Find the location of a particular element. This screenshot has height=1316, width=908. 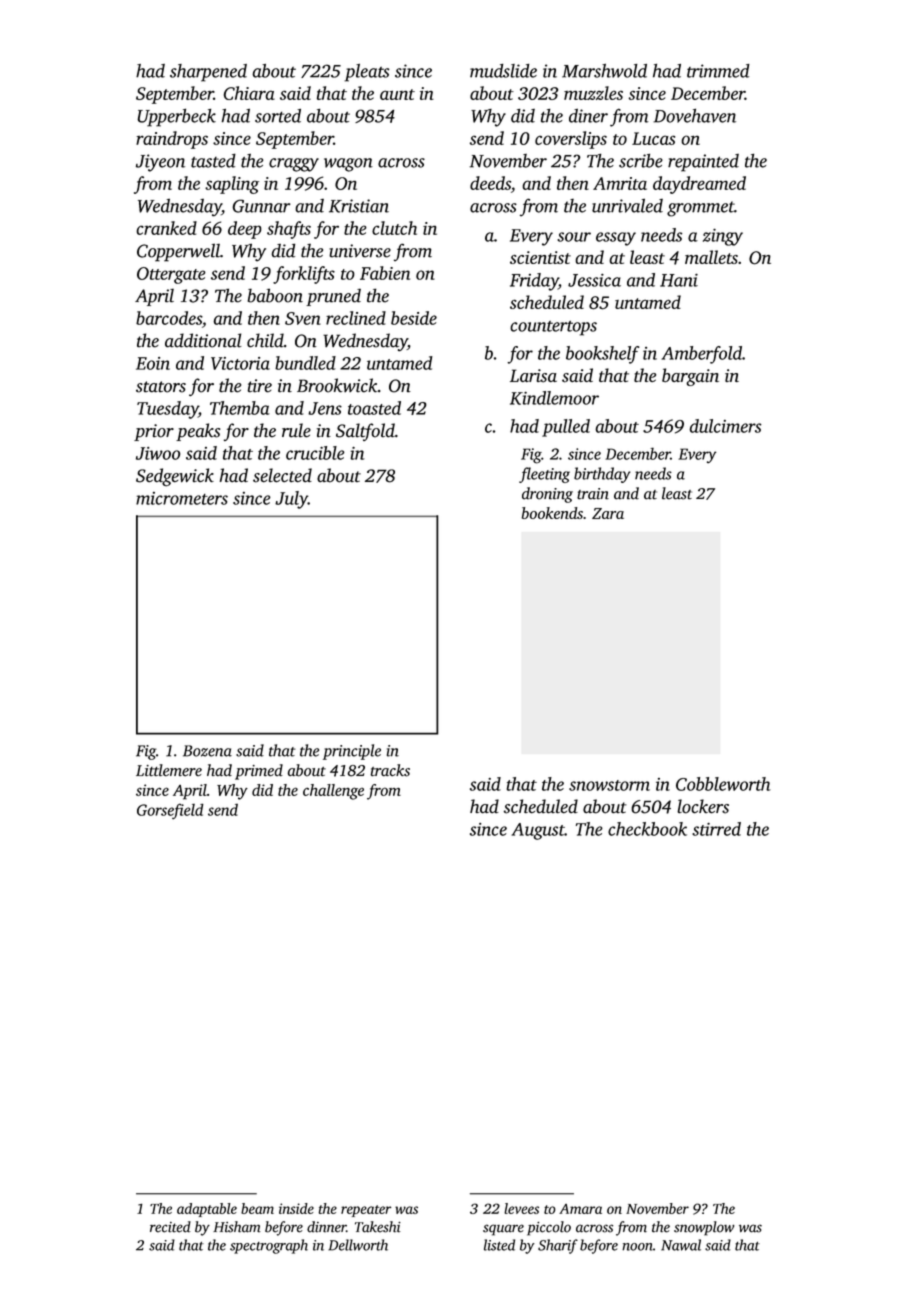

pleats is located at coordinates (367, 73).
